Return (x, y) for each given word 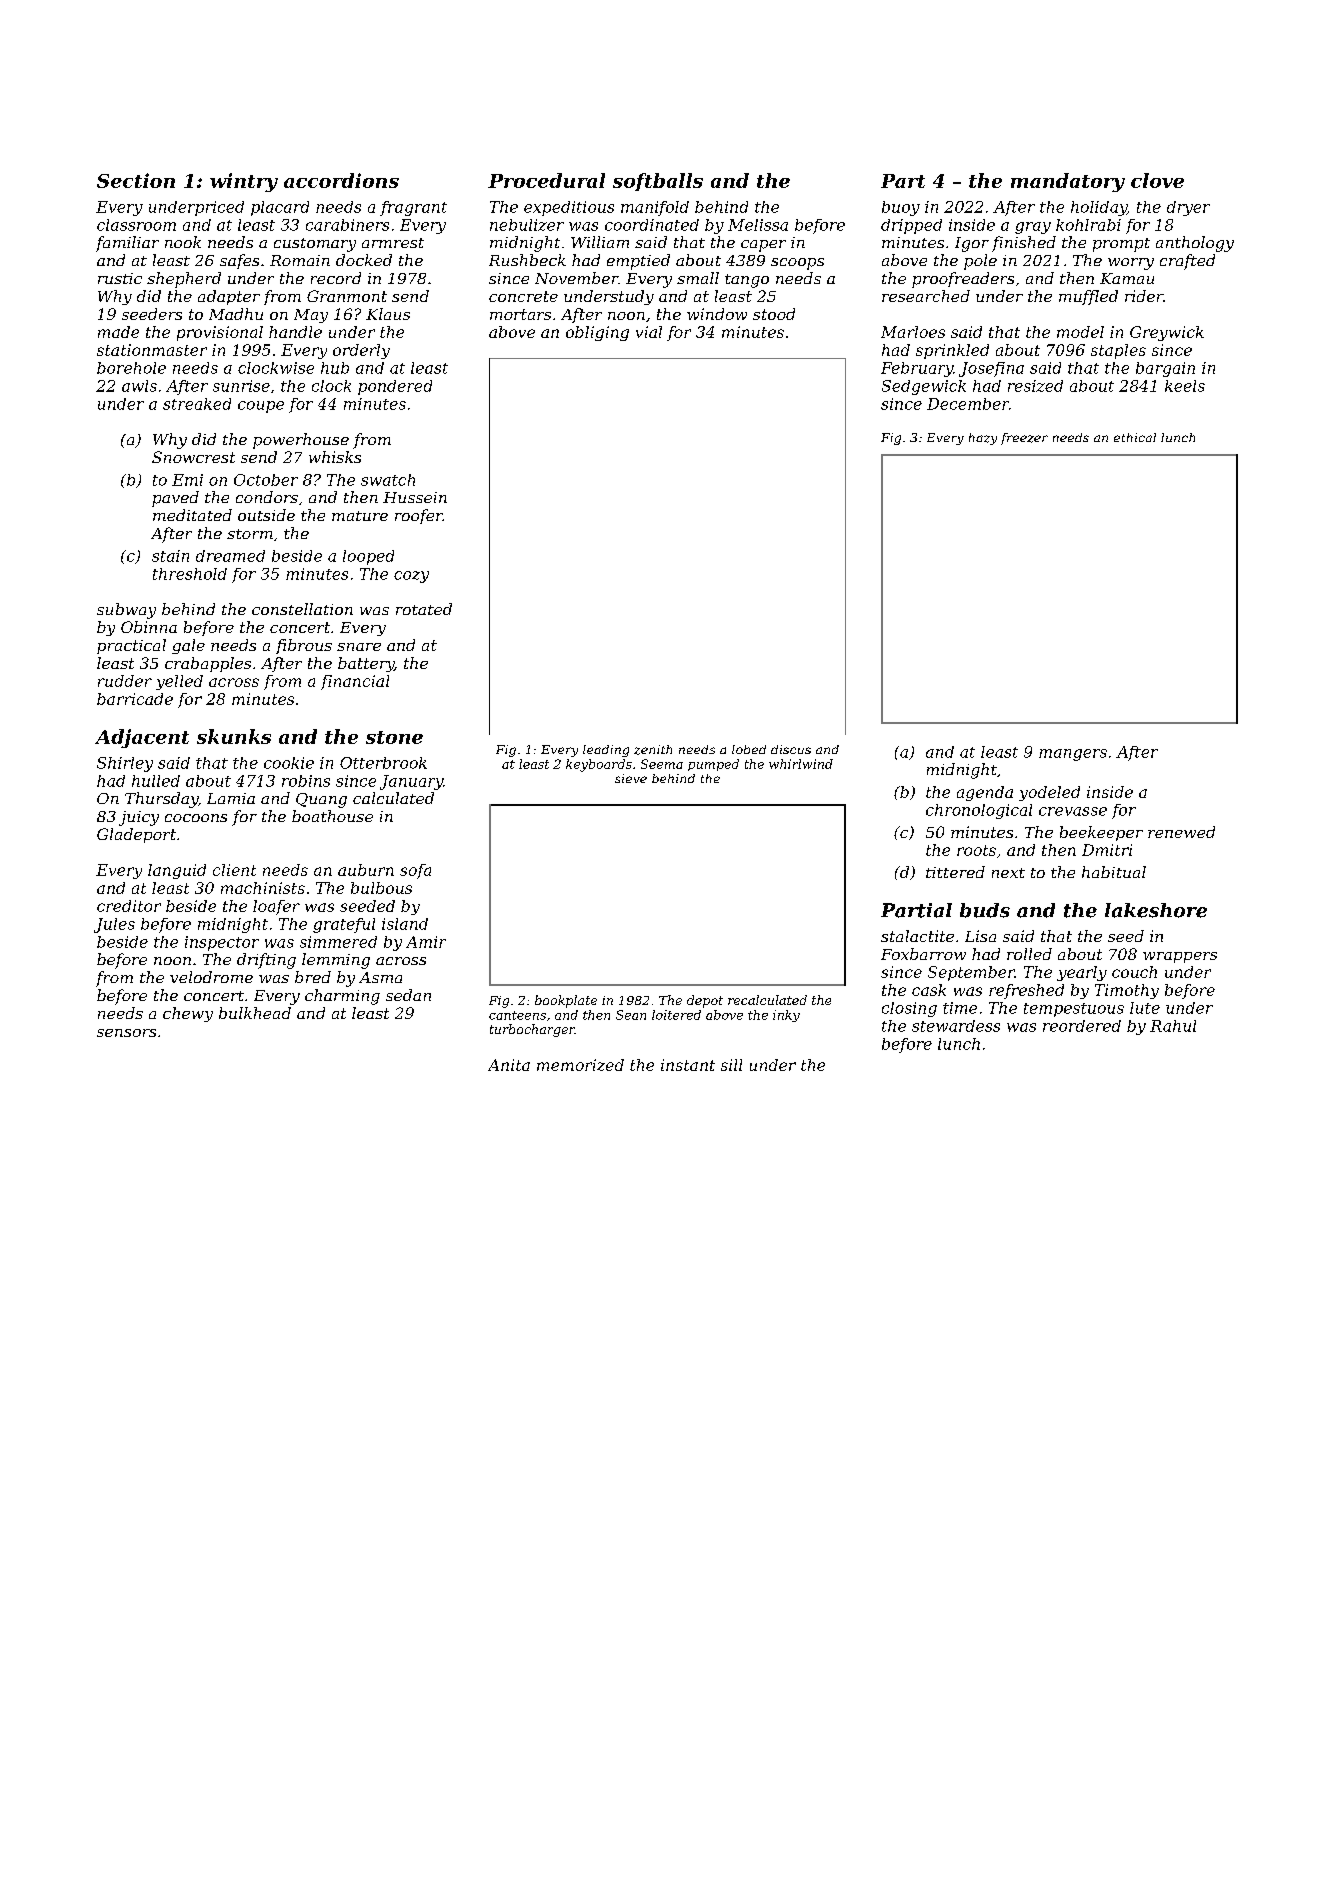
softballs (658, 182)
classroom (136, 225)
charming (342, 997)
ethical (1135, 437)
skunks (234, 736)
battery (366, 664)
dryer (1188, 208)
